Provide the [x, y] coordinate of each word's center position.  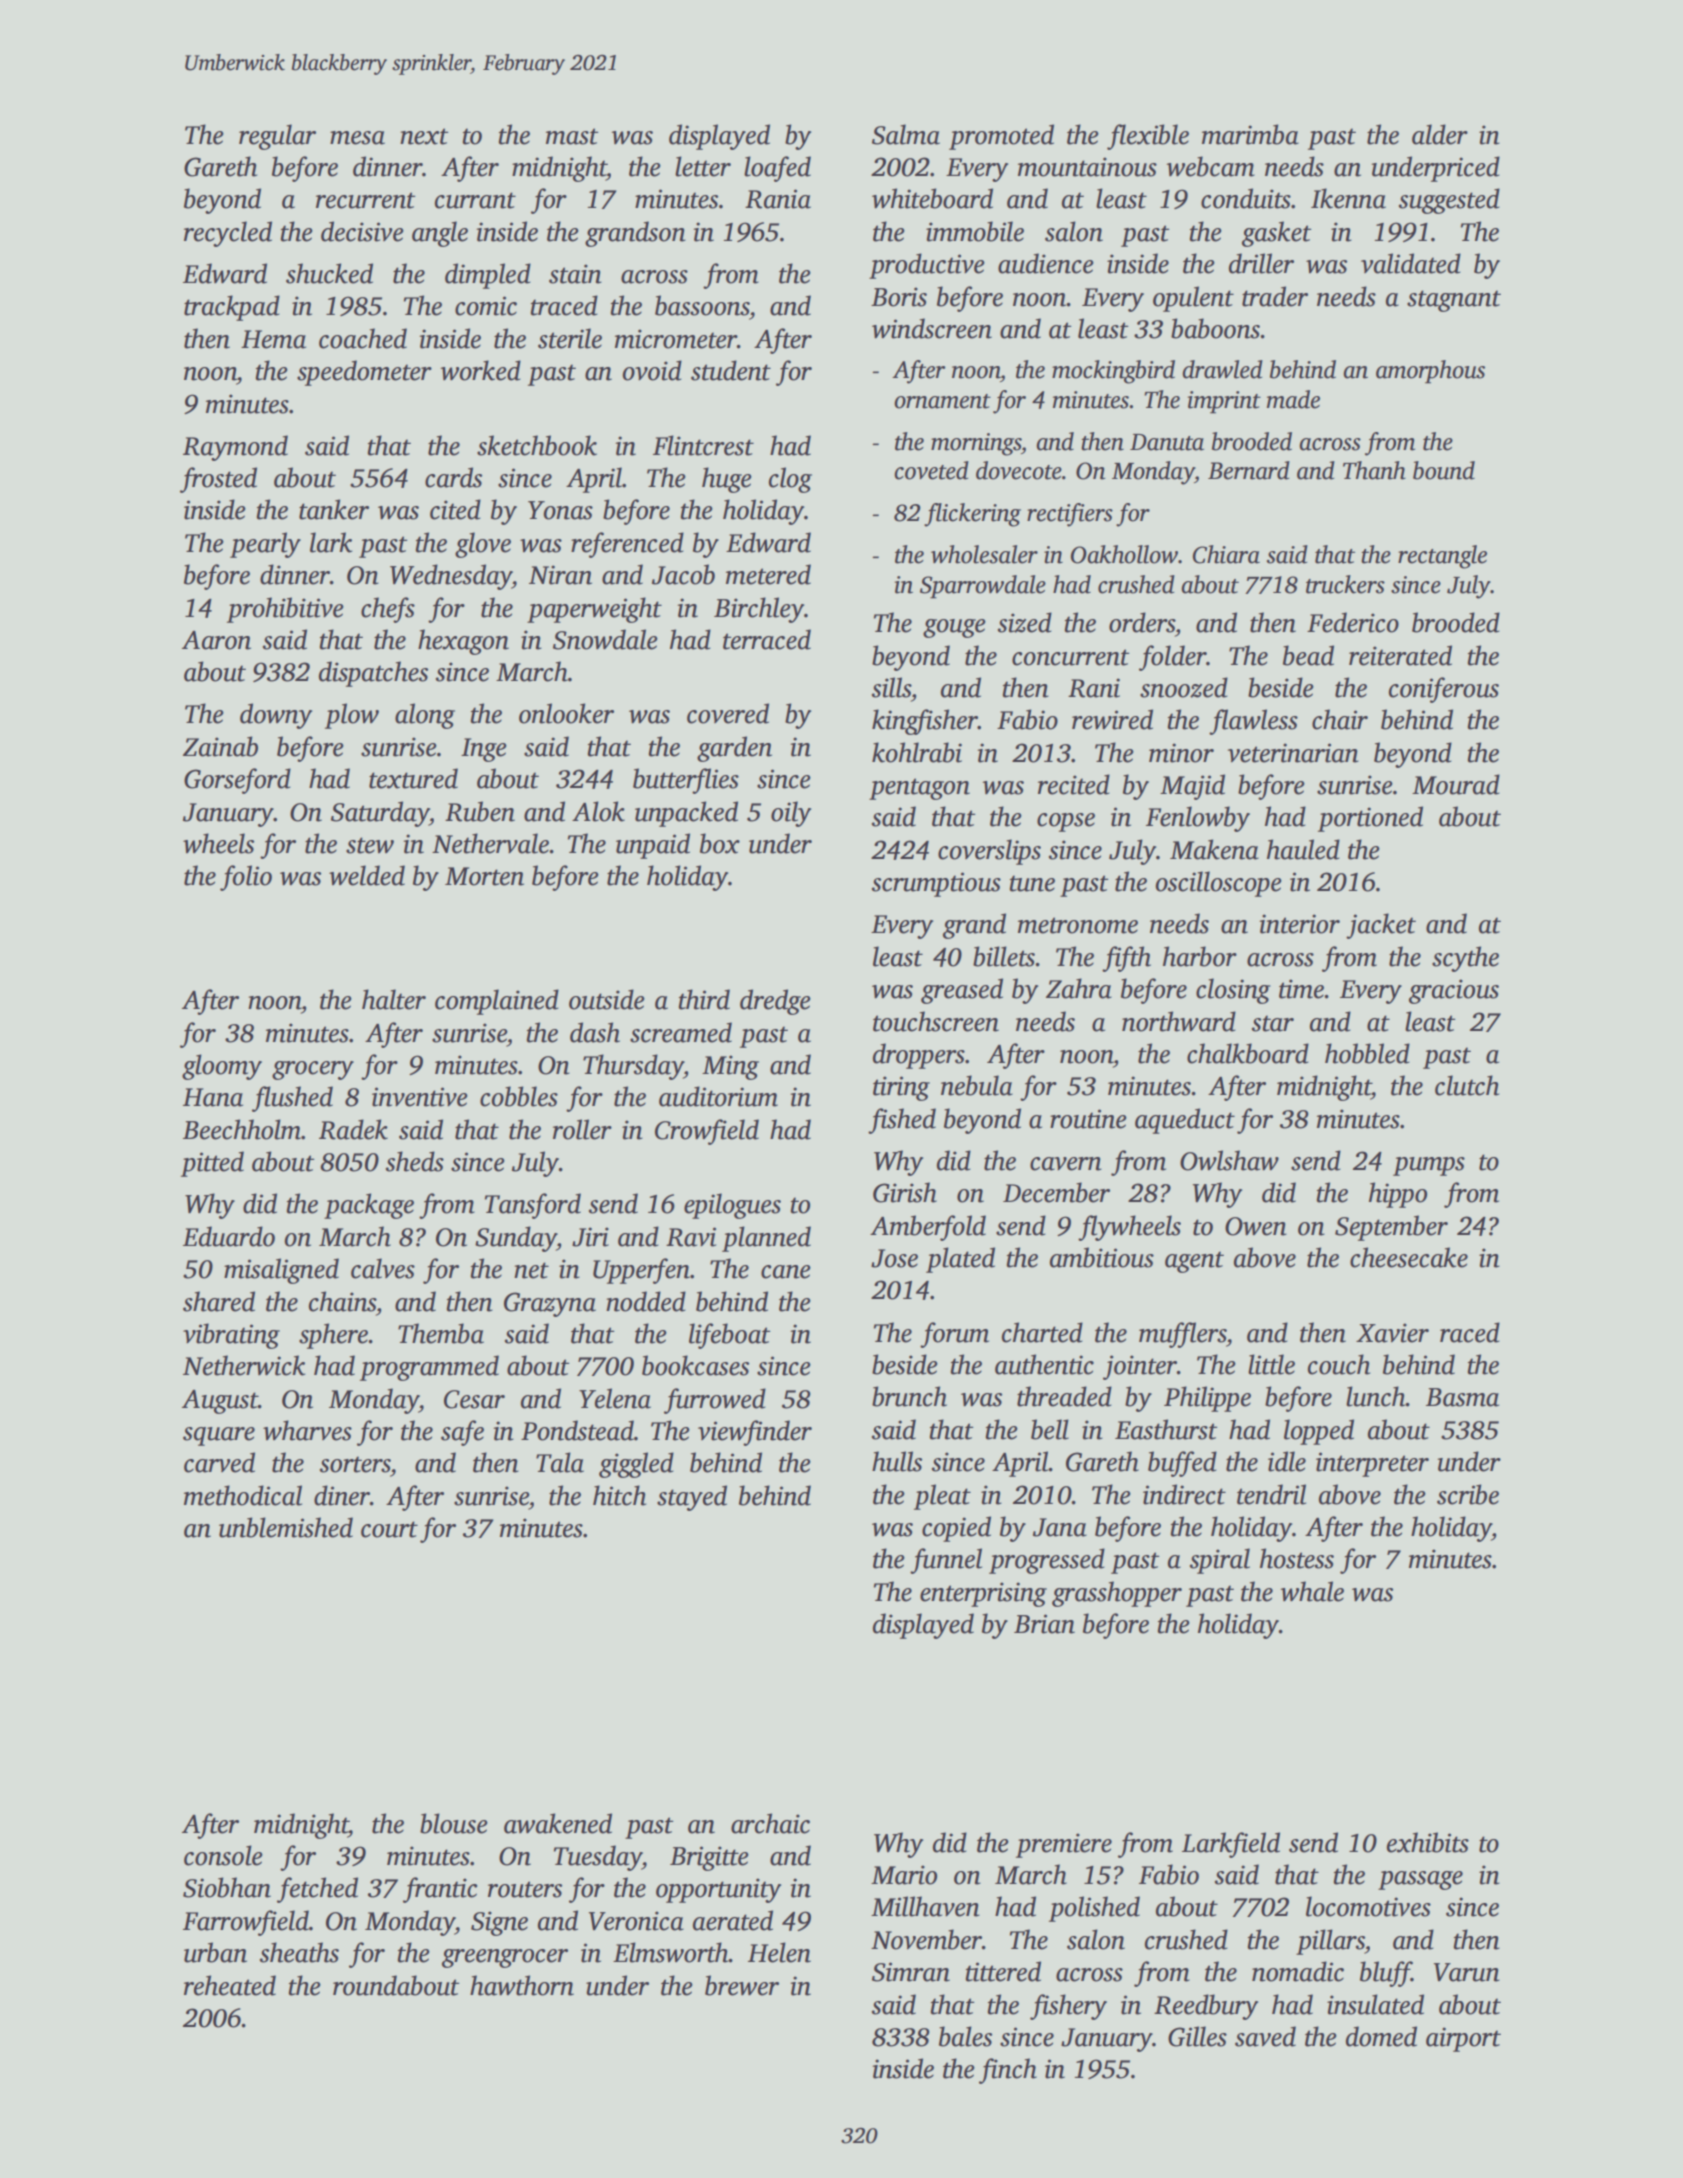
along [425, 716]
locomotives [1368, 1906]
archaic [770, 1823]
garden [734, 749]
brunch [909, 1396]
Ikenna [1348, 198]
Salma [906, 134]
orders [1142, 622]
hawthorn [522, 1985]
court [389, 1529]
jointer [1140, 1367]
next [424, 136]
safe [462, 1433]
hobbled [1367, 1053]
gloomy [222, 1067]
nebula [977, 1085]
